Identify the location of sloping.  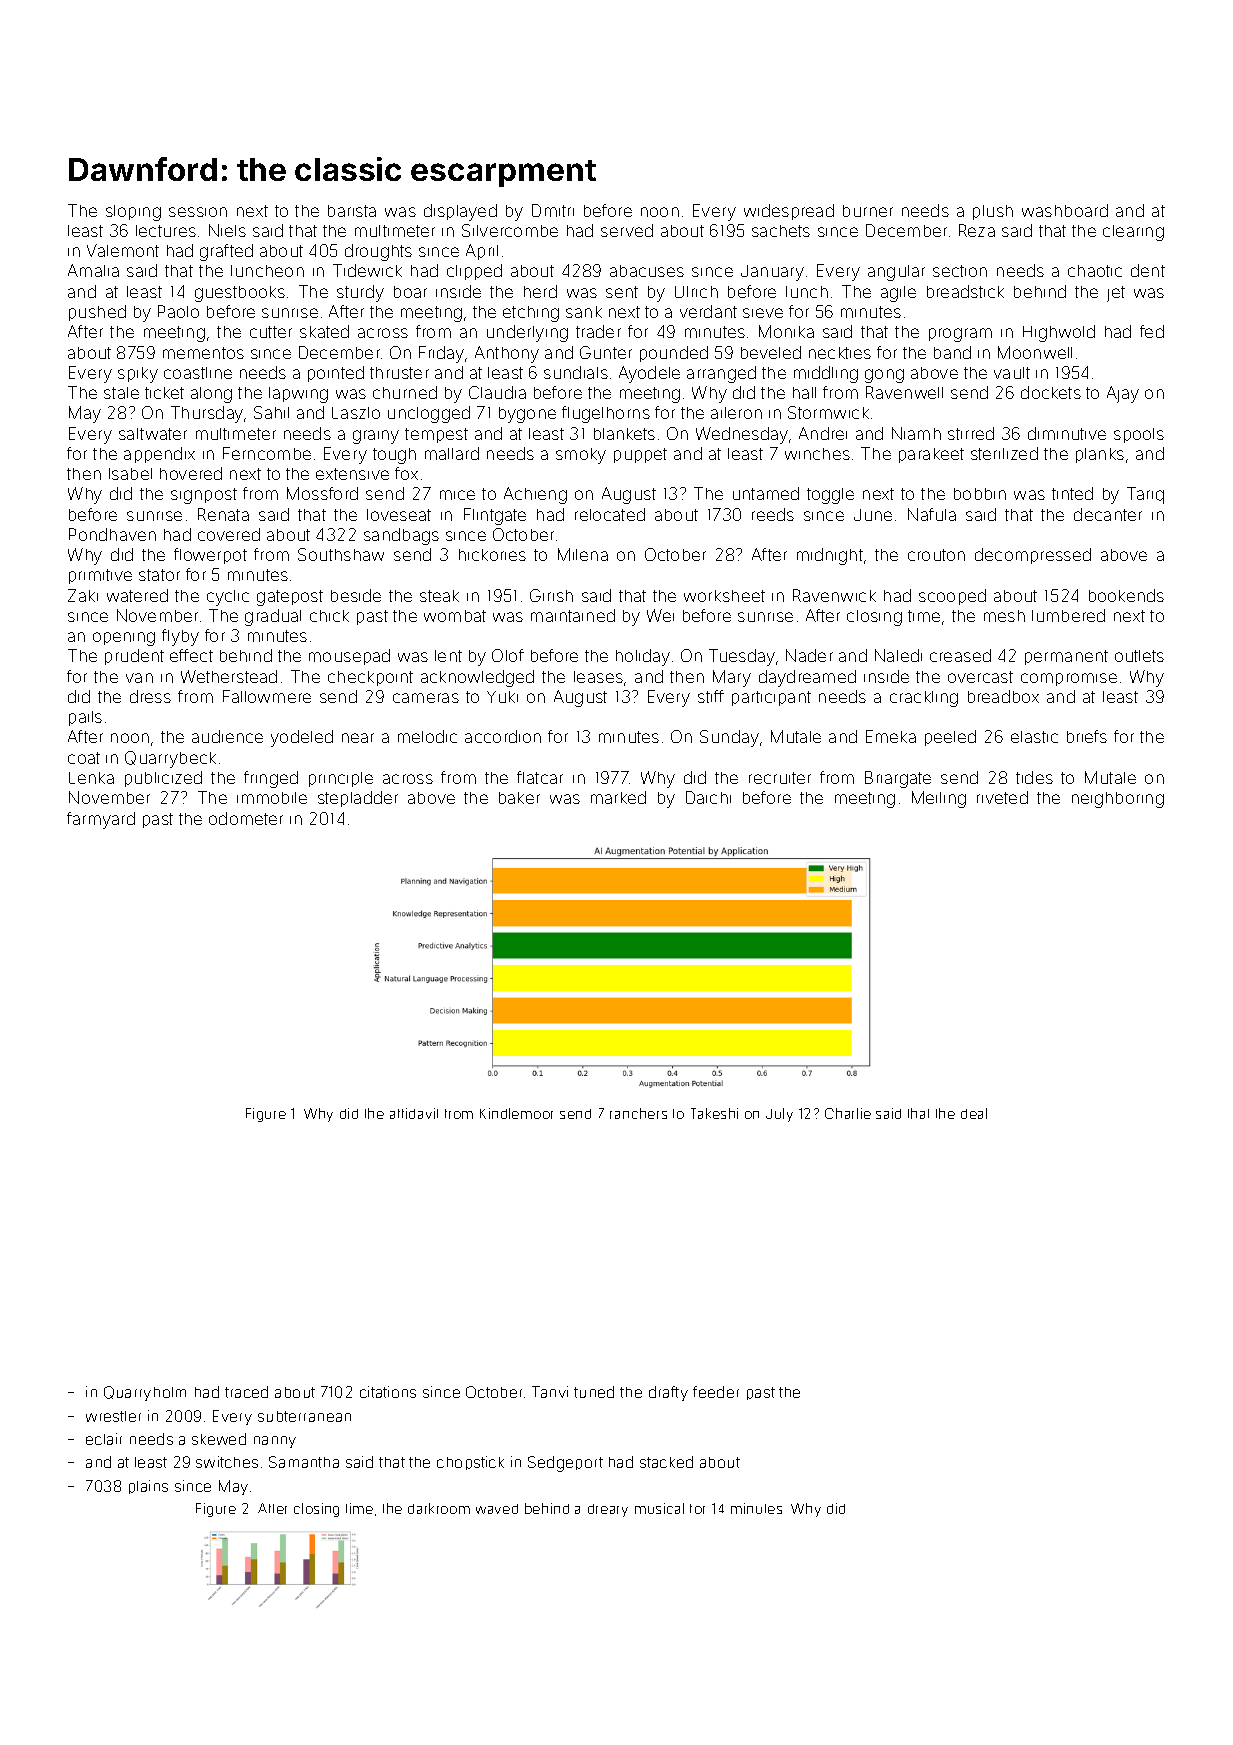
(133, 213).
